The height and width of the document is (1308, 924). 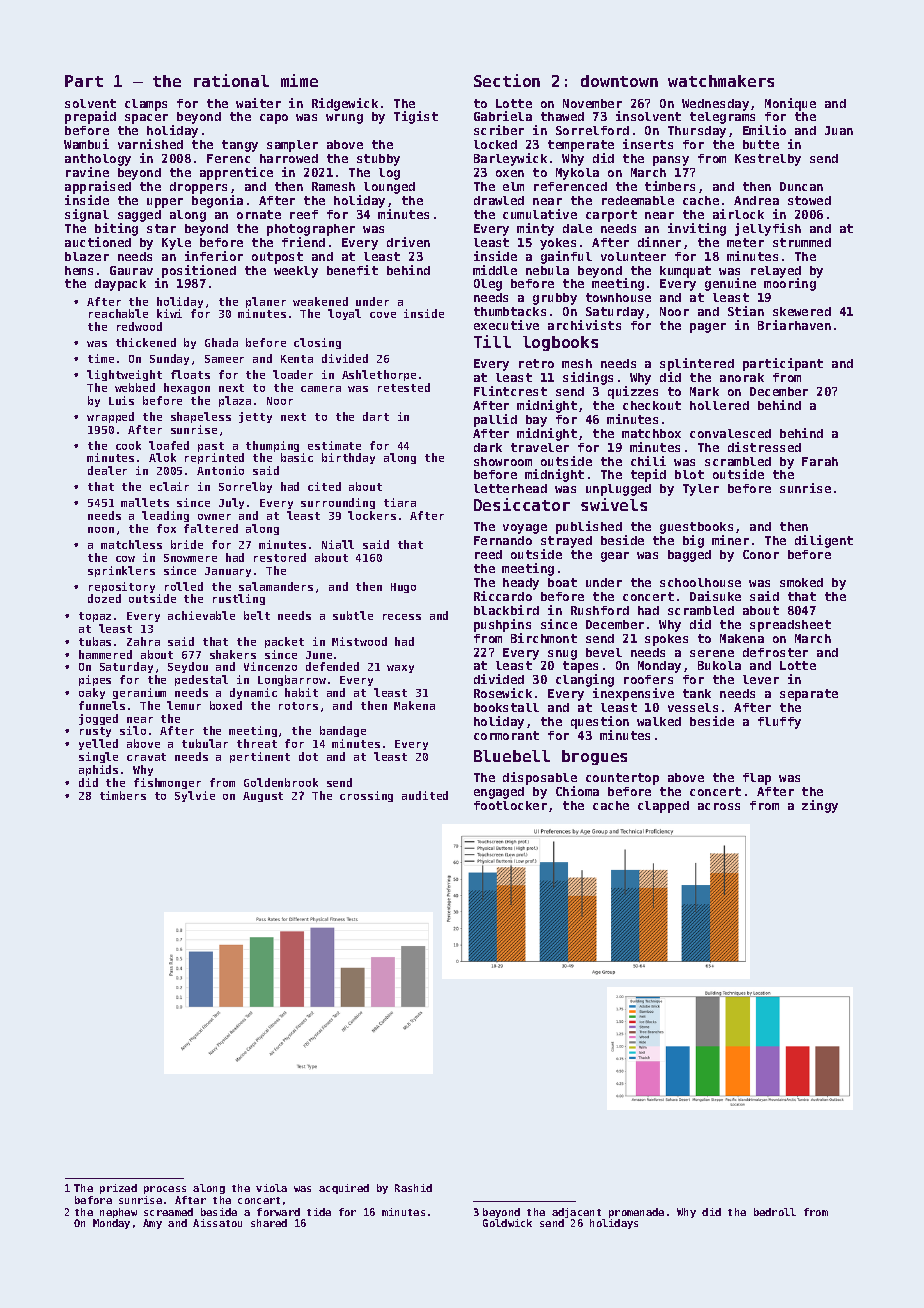 I want to click on bandage, so click(x=343, y=731).
